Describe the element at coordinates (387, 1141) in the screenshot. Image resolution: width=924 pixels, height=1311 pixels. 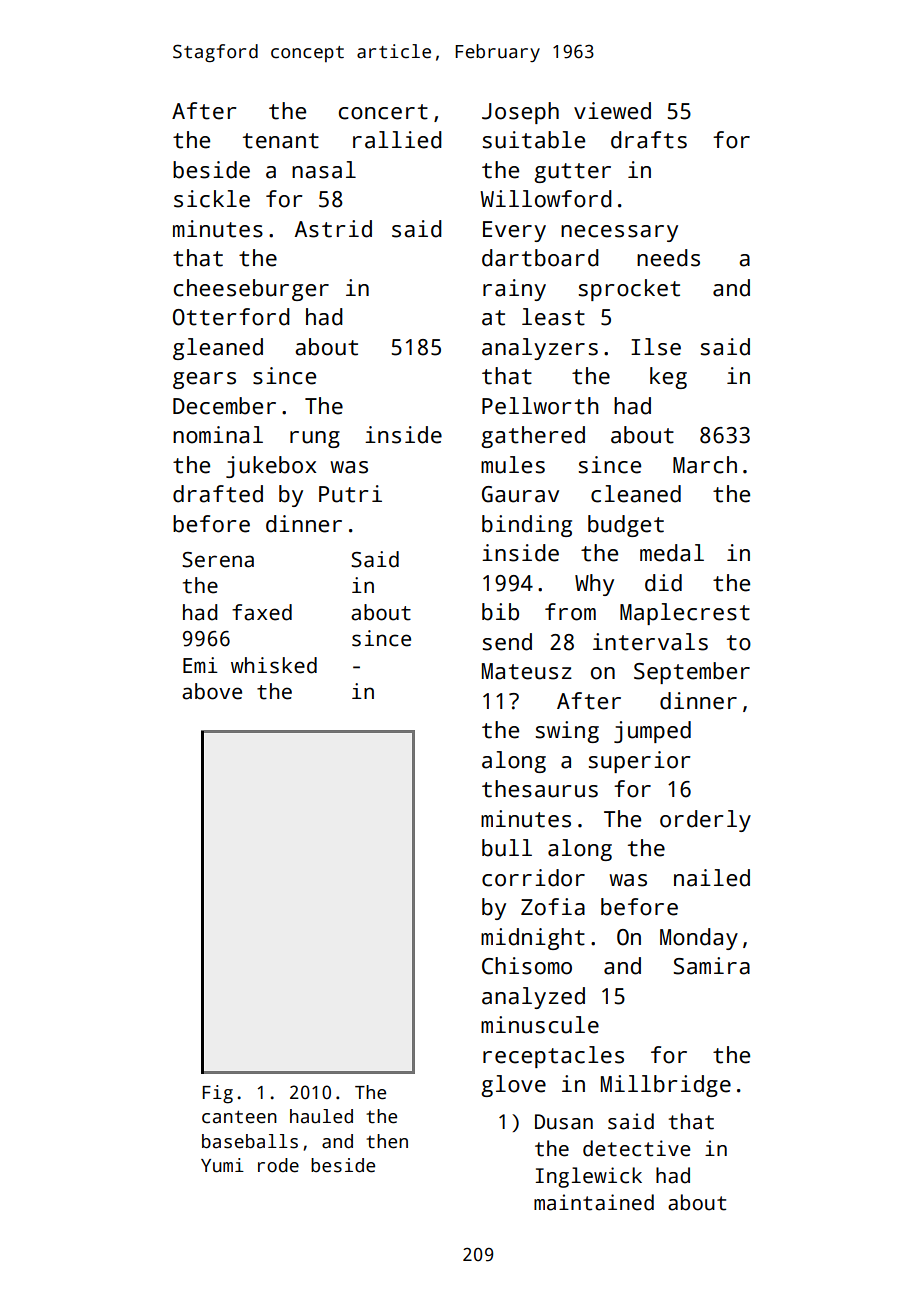
I see `then` at that location.
